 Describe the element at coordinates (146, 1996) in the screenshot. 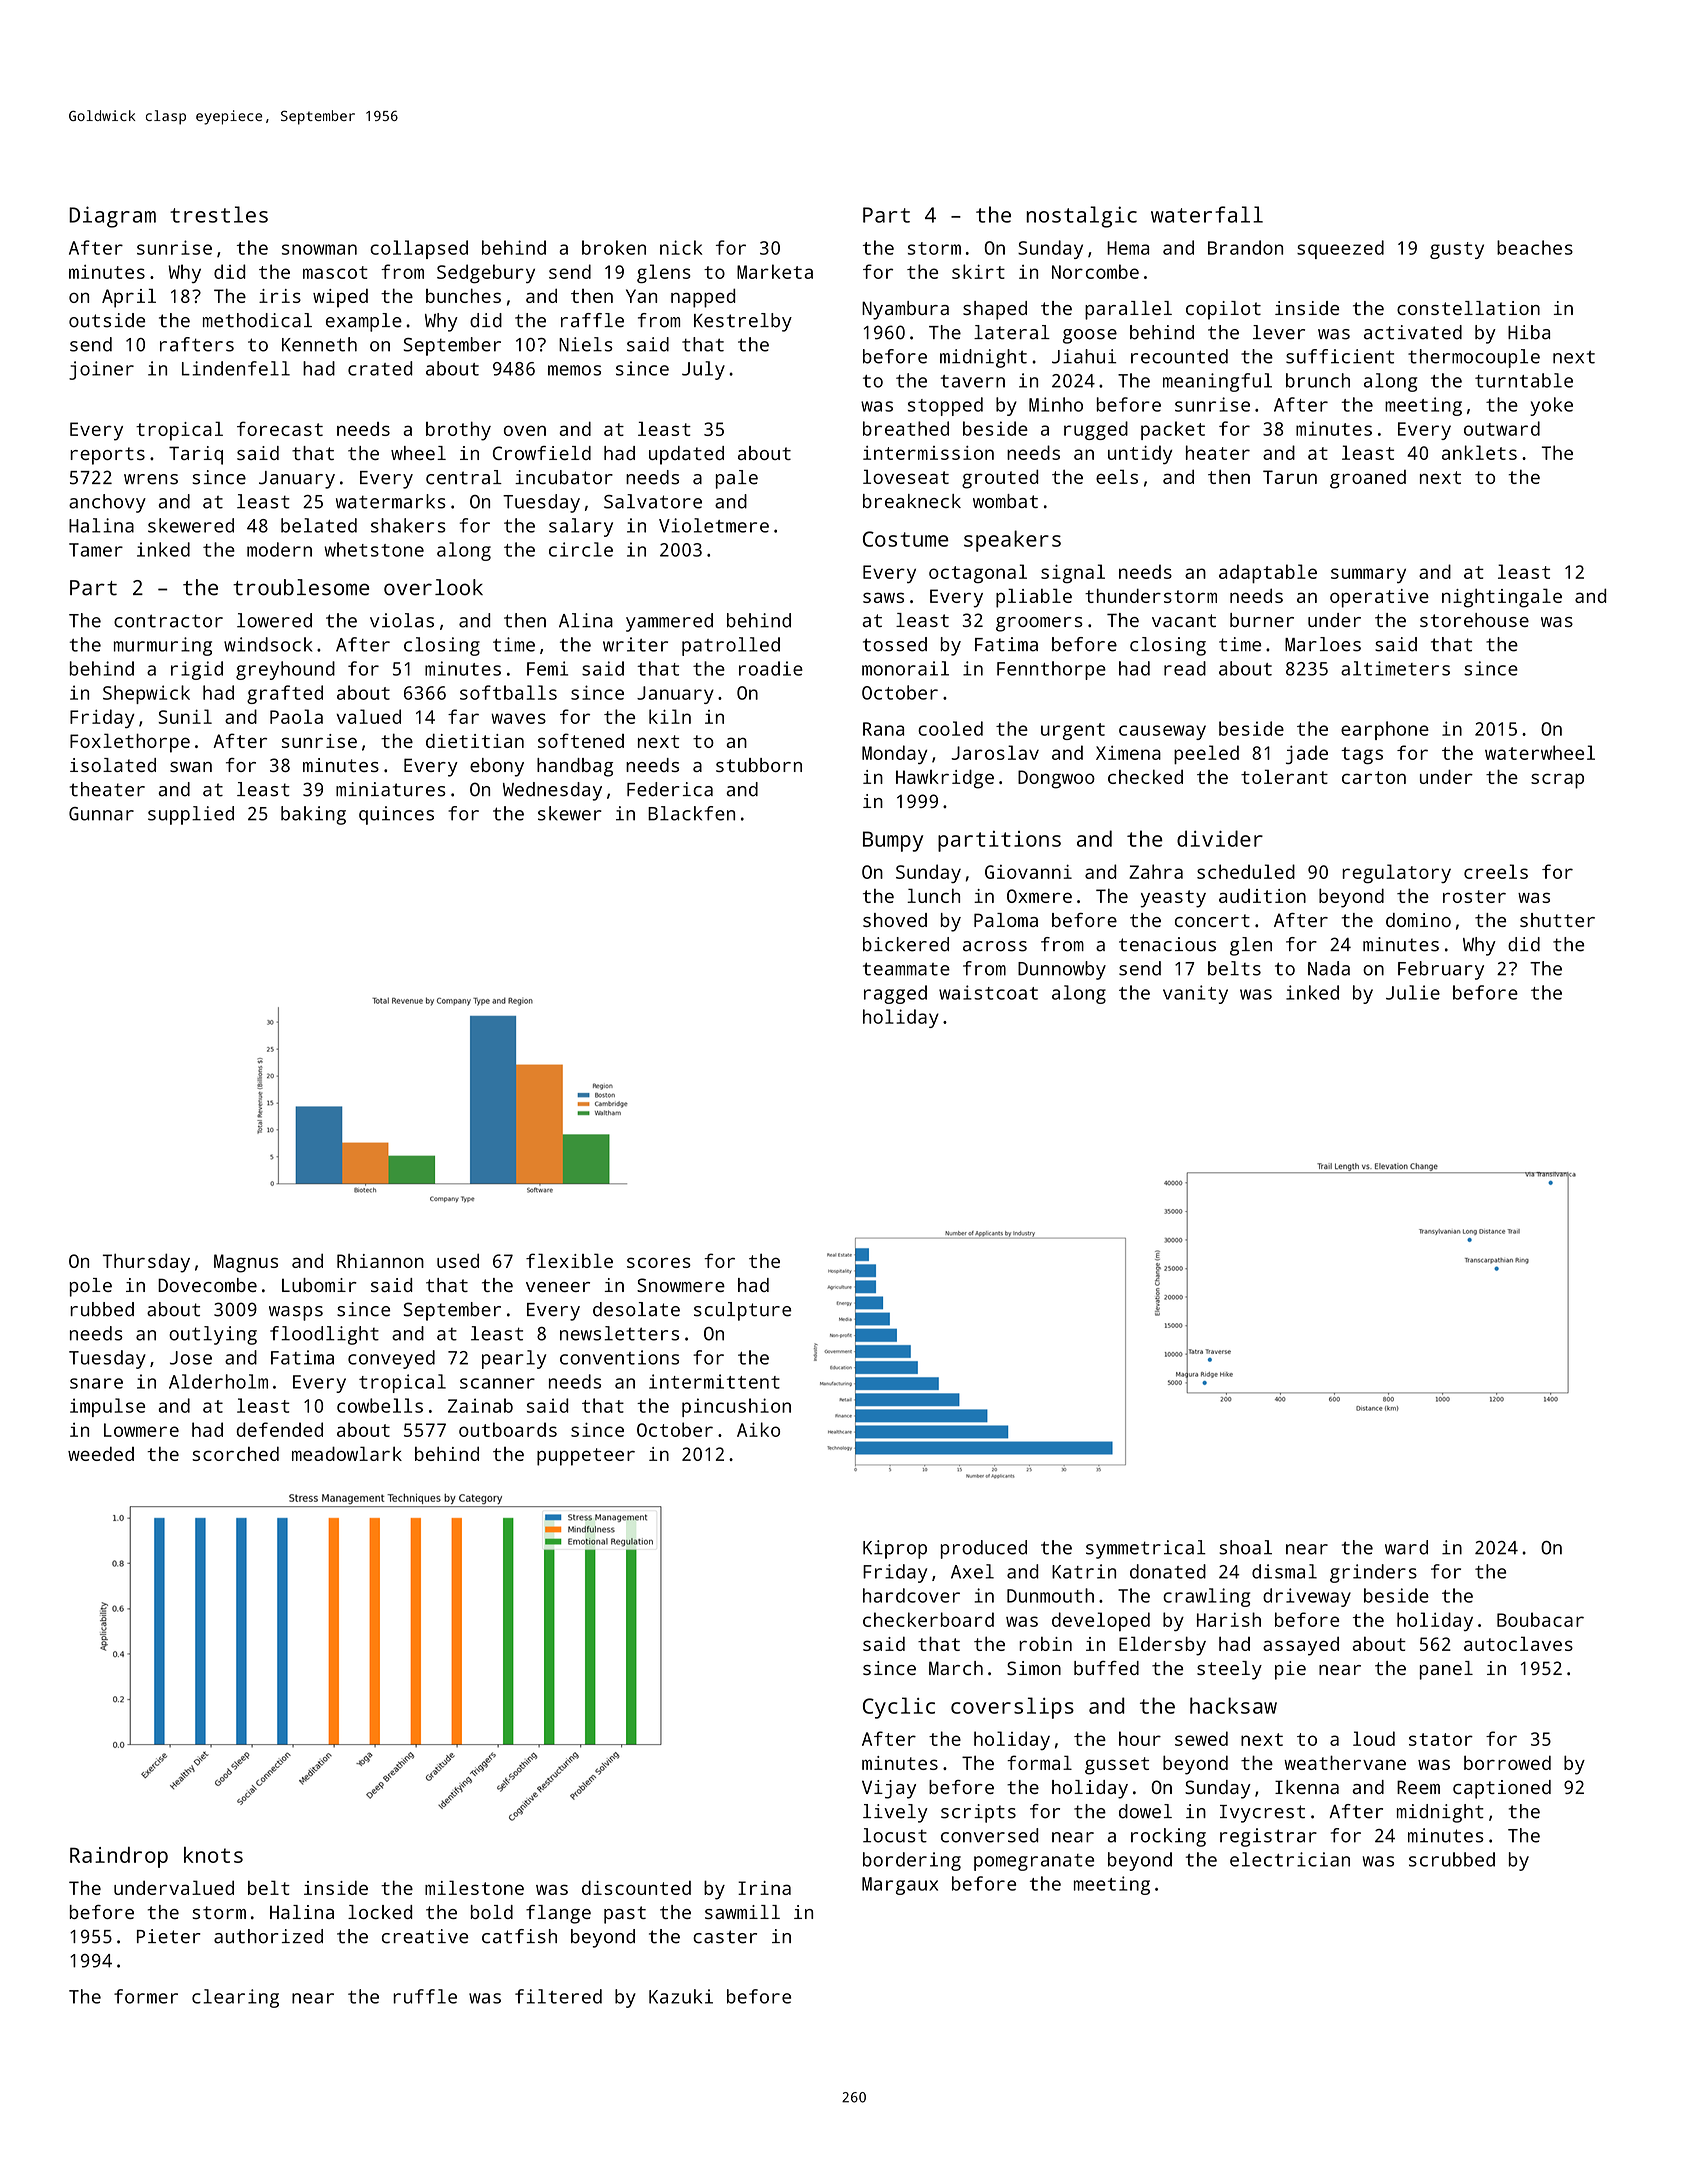

I see `former` at that location.
